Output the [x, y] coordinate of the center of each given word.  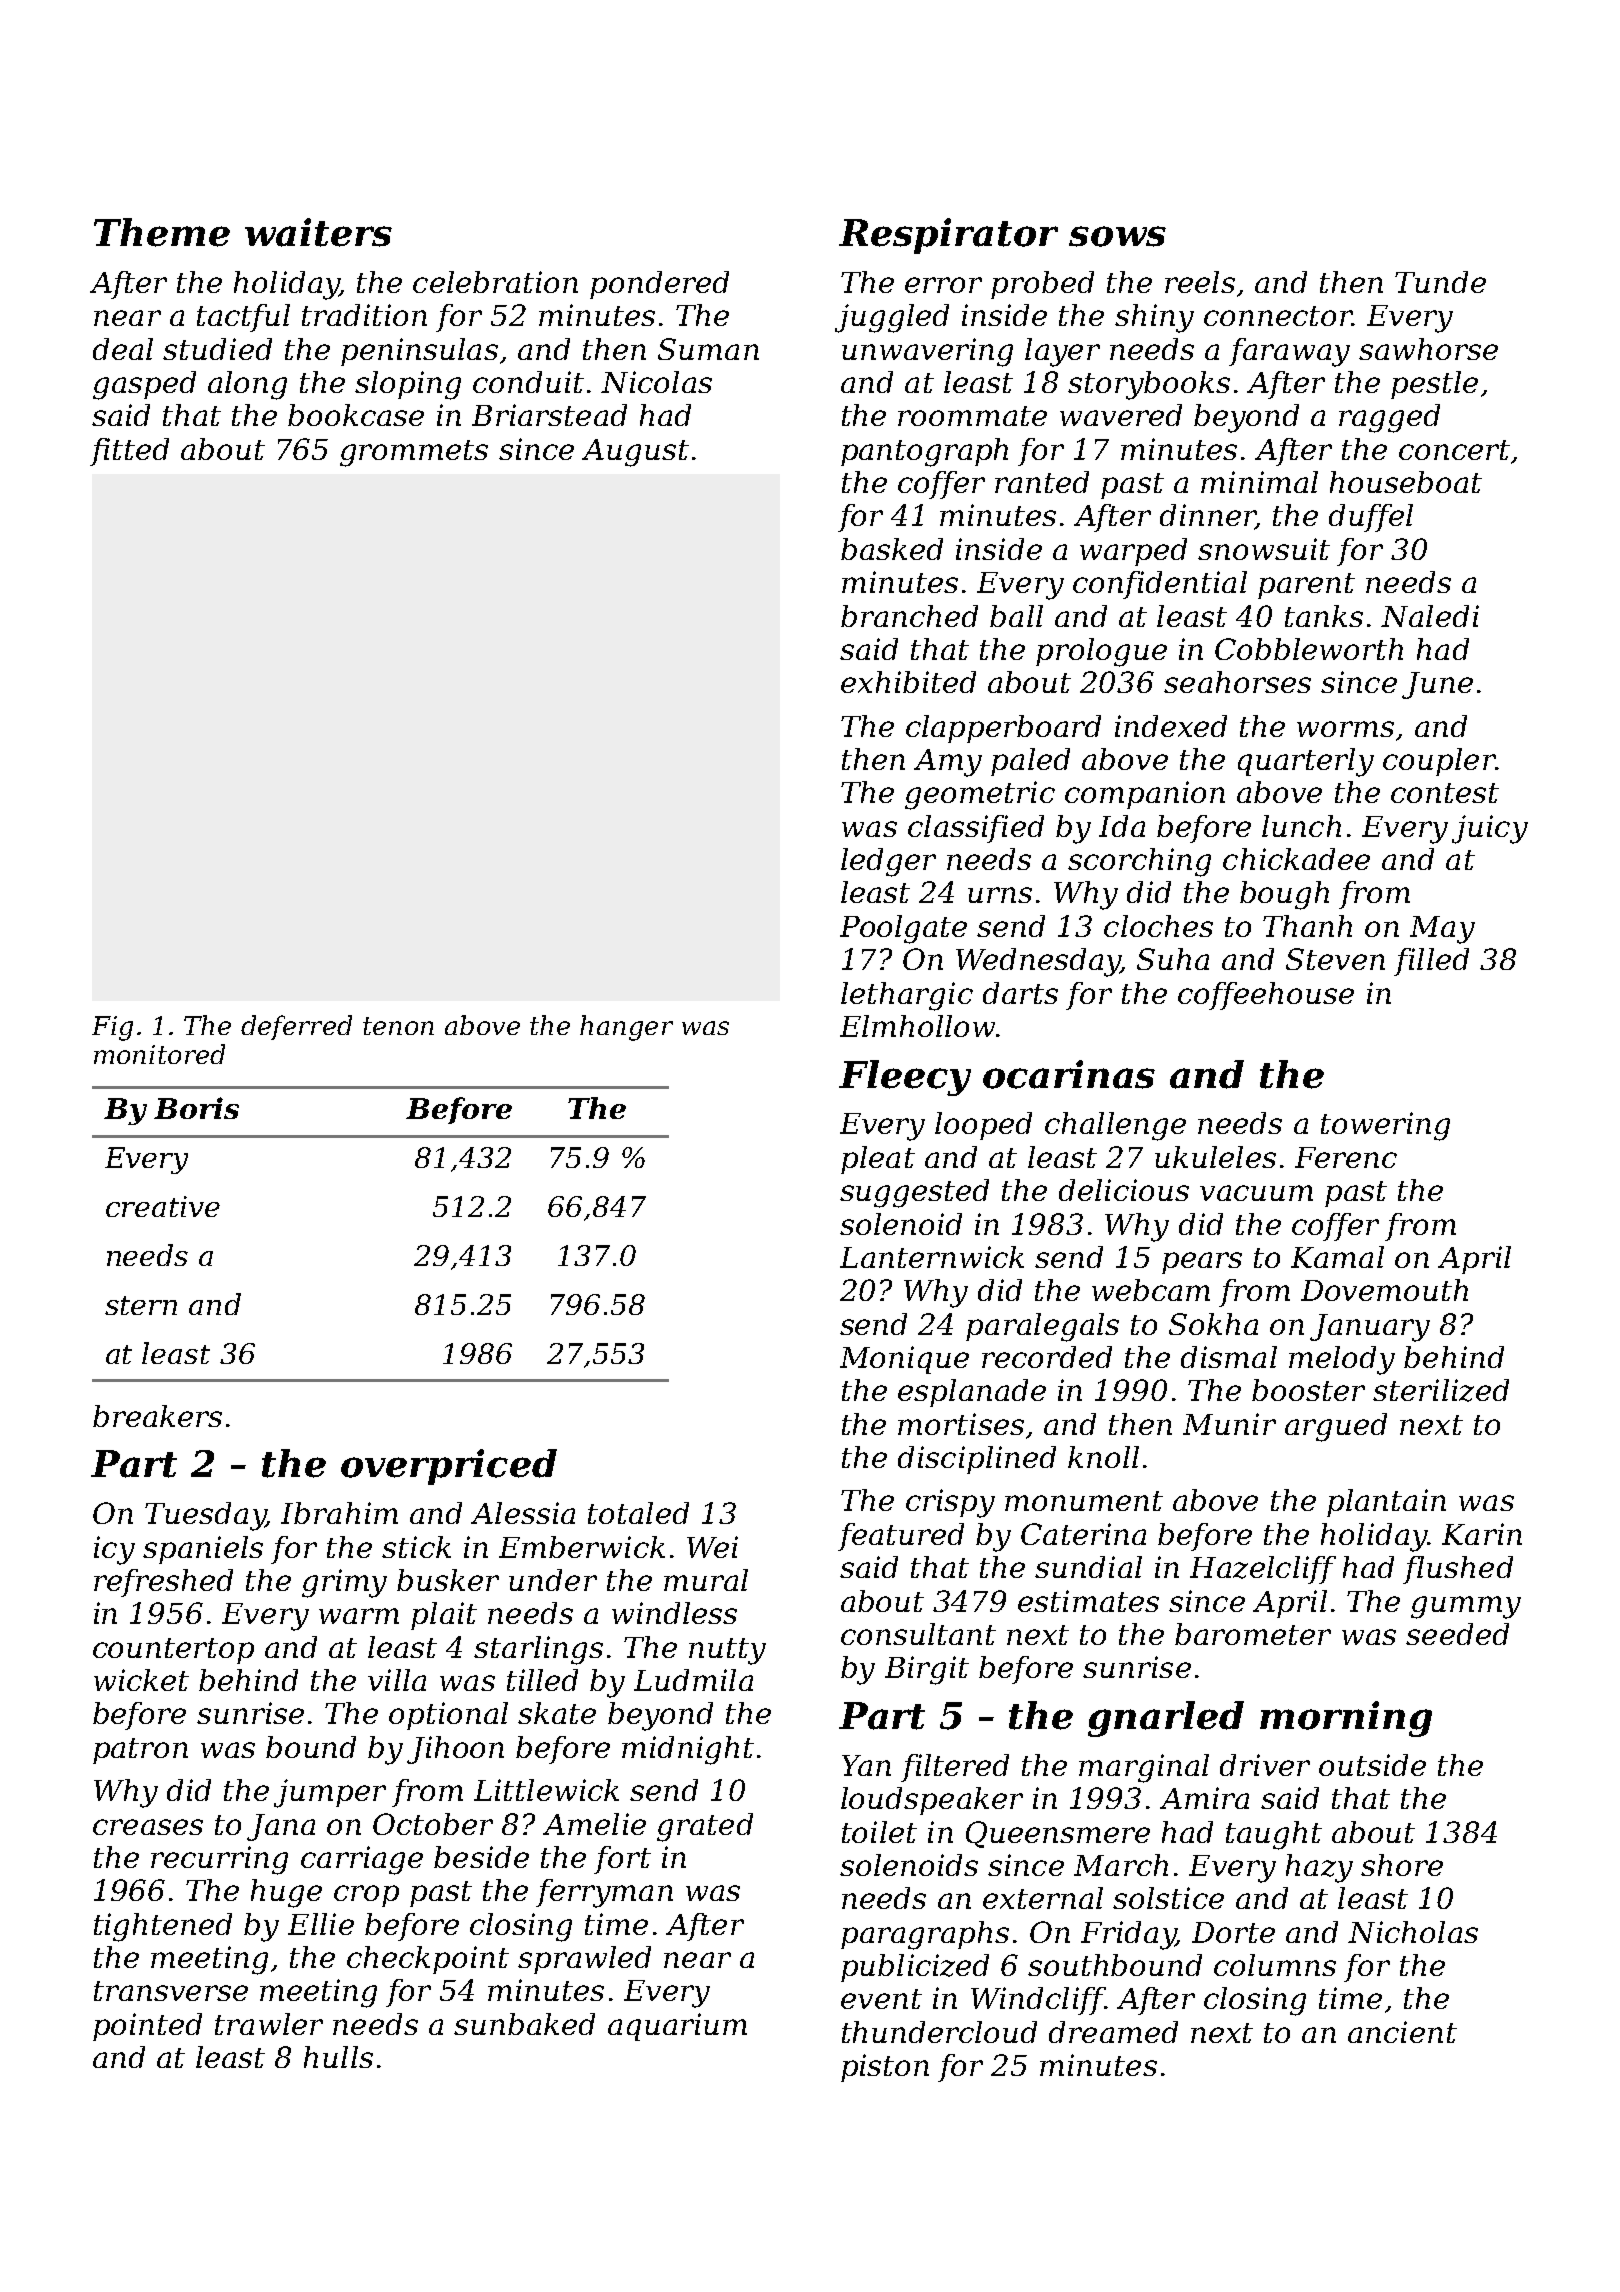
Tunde [1440, 282]
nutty [727, 1651]
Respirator [948, 236]
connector [1278, 316]
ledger [888, 862]
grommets [414, 453]
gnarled [1166, 1719]
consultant [918, 1634]
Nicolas [656, 382]
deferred [296, 1027]
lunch [1301, 826]
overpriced [449, 1467]
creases [148, 1827]
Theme [162, 232]
